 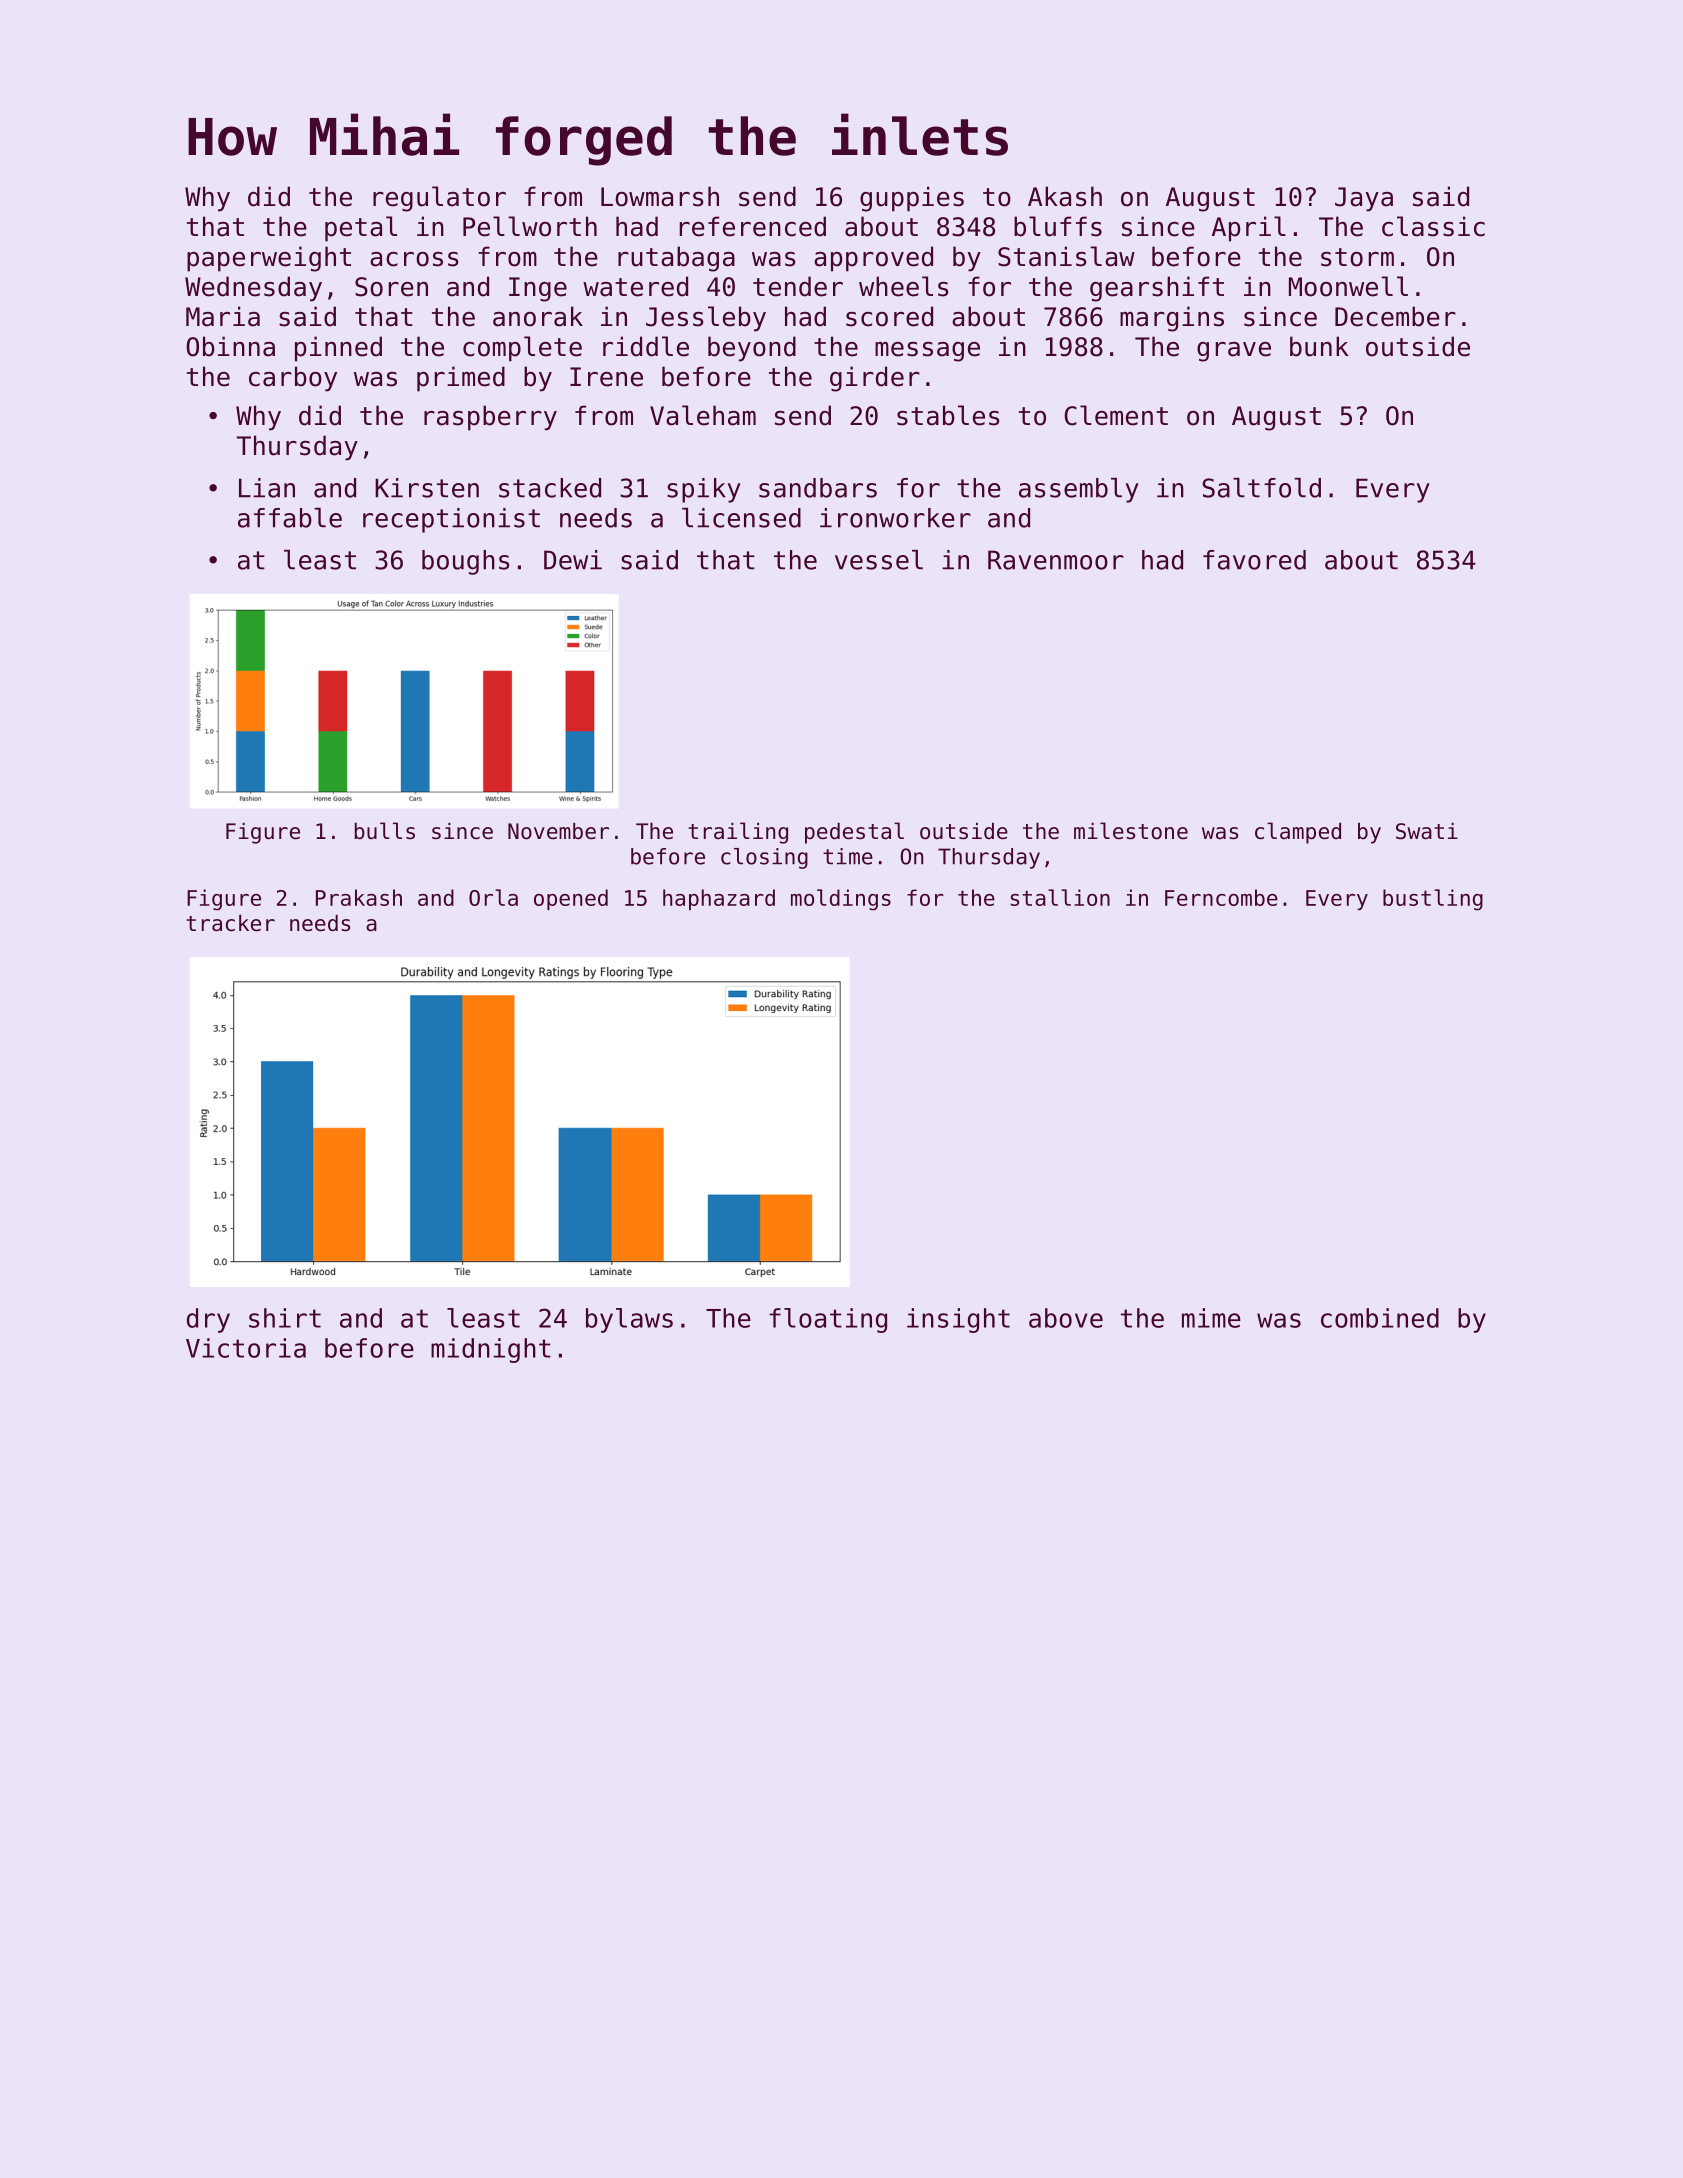 What do you see at coordinates (267, 488) in the screenshot?
I see `Lian` at bounding box center [267, 488].
